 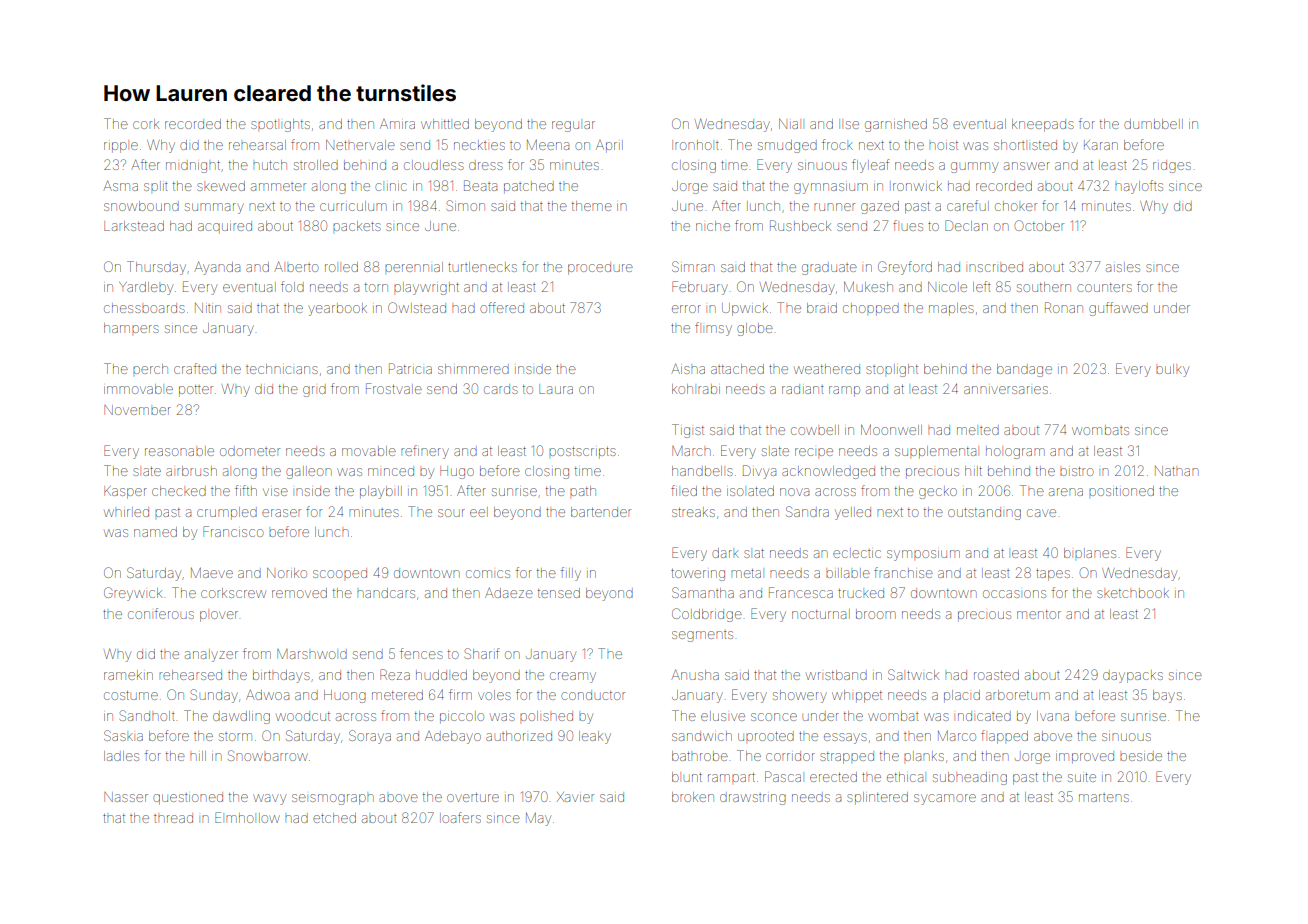 What do you see at coordinates (121, 756) in the image?
I see `ladles` at bounding box center [121, 756].
